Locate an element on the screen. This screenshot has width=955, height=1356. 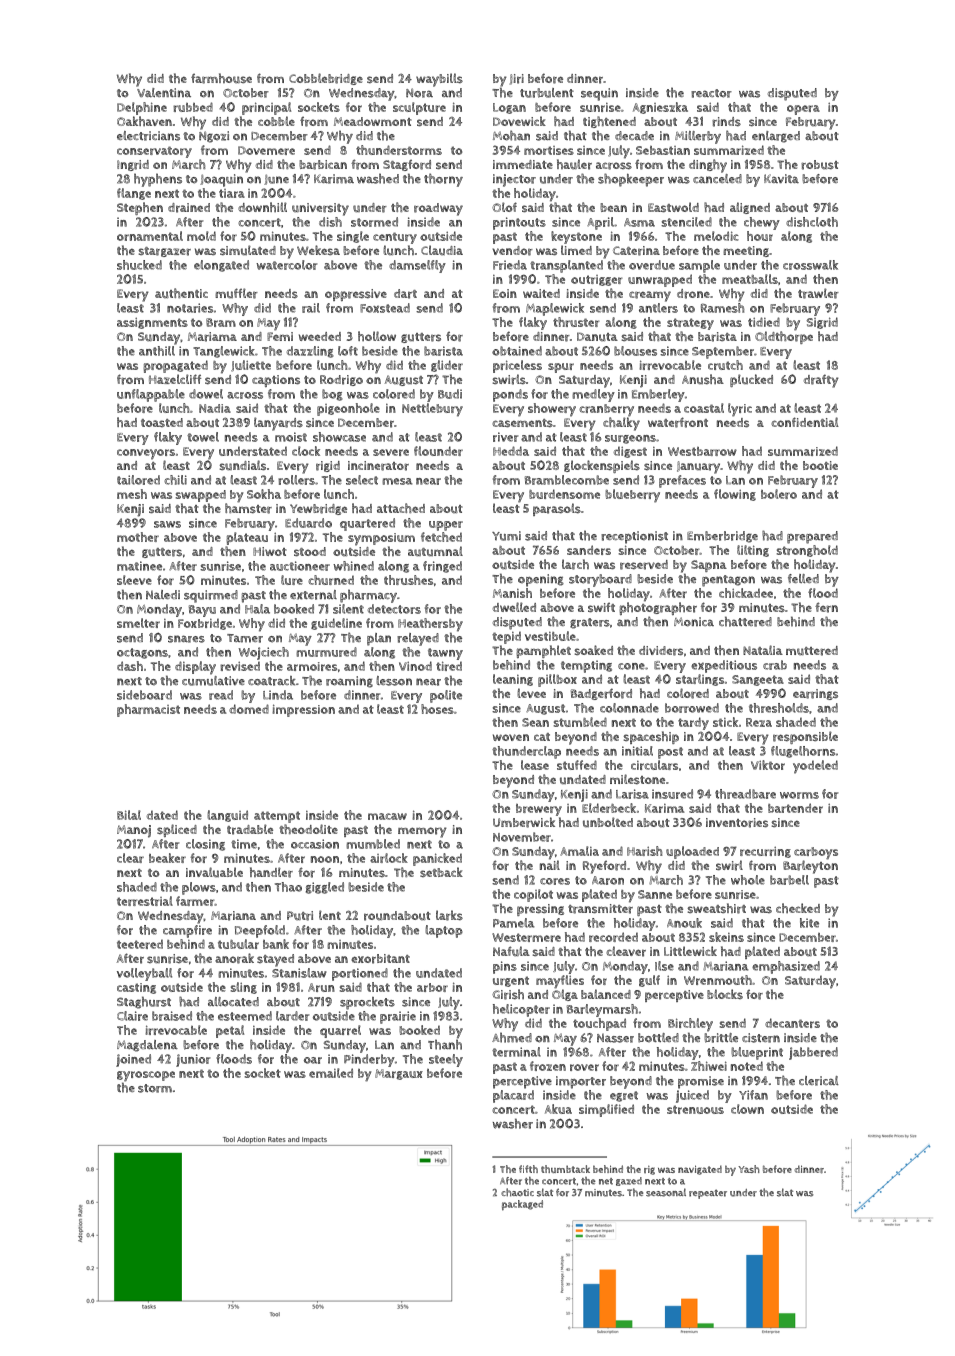
Logan is located at coordinates (509, 108).
